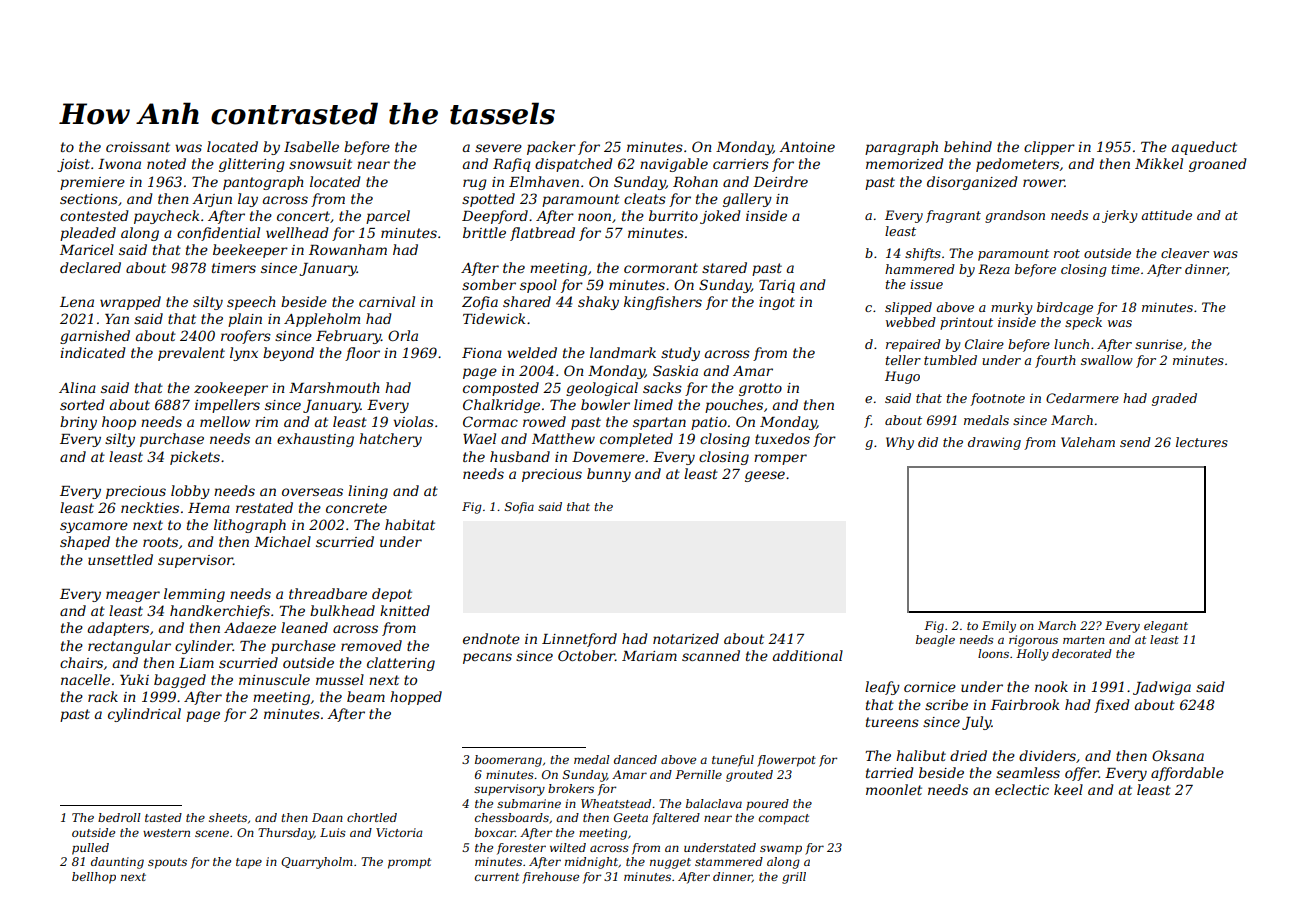  I want to click on lynx, so click(244, 354).
